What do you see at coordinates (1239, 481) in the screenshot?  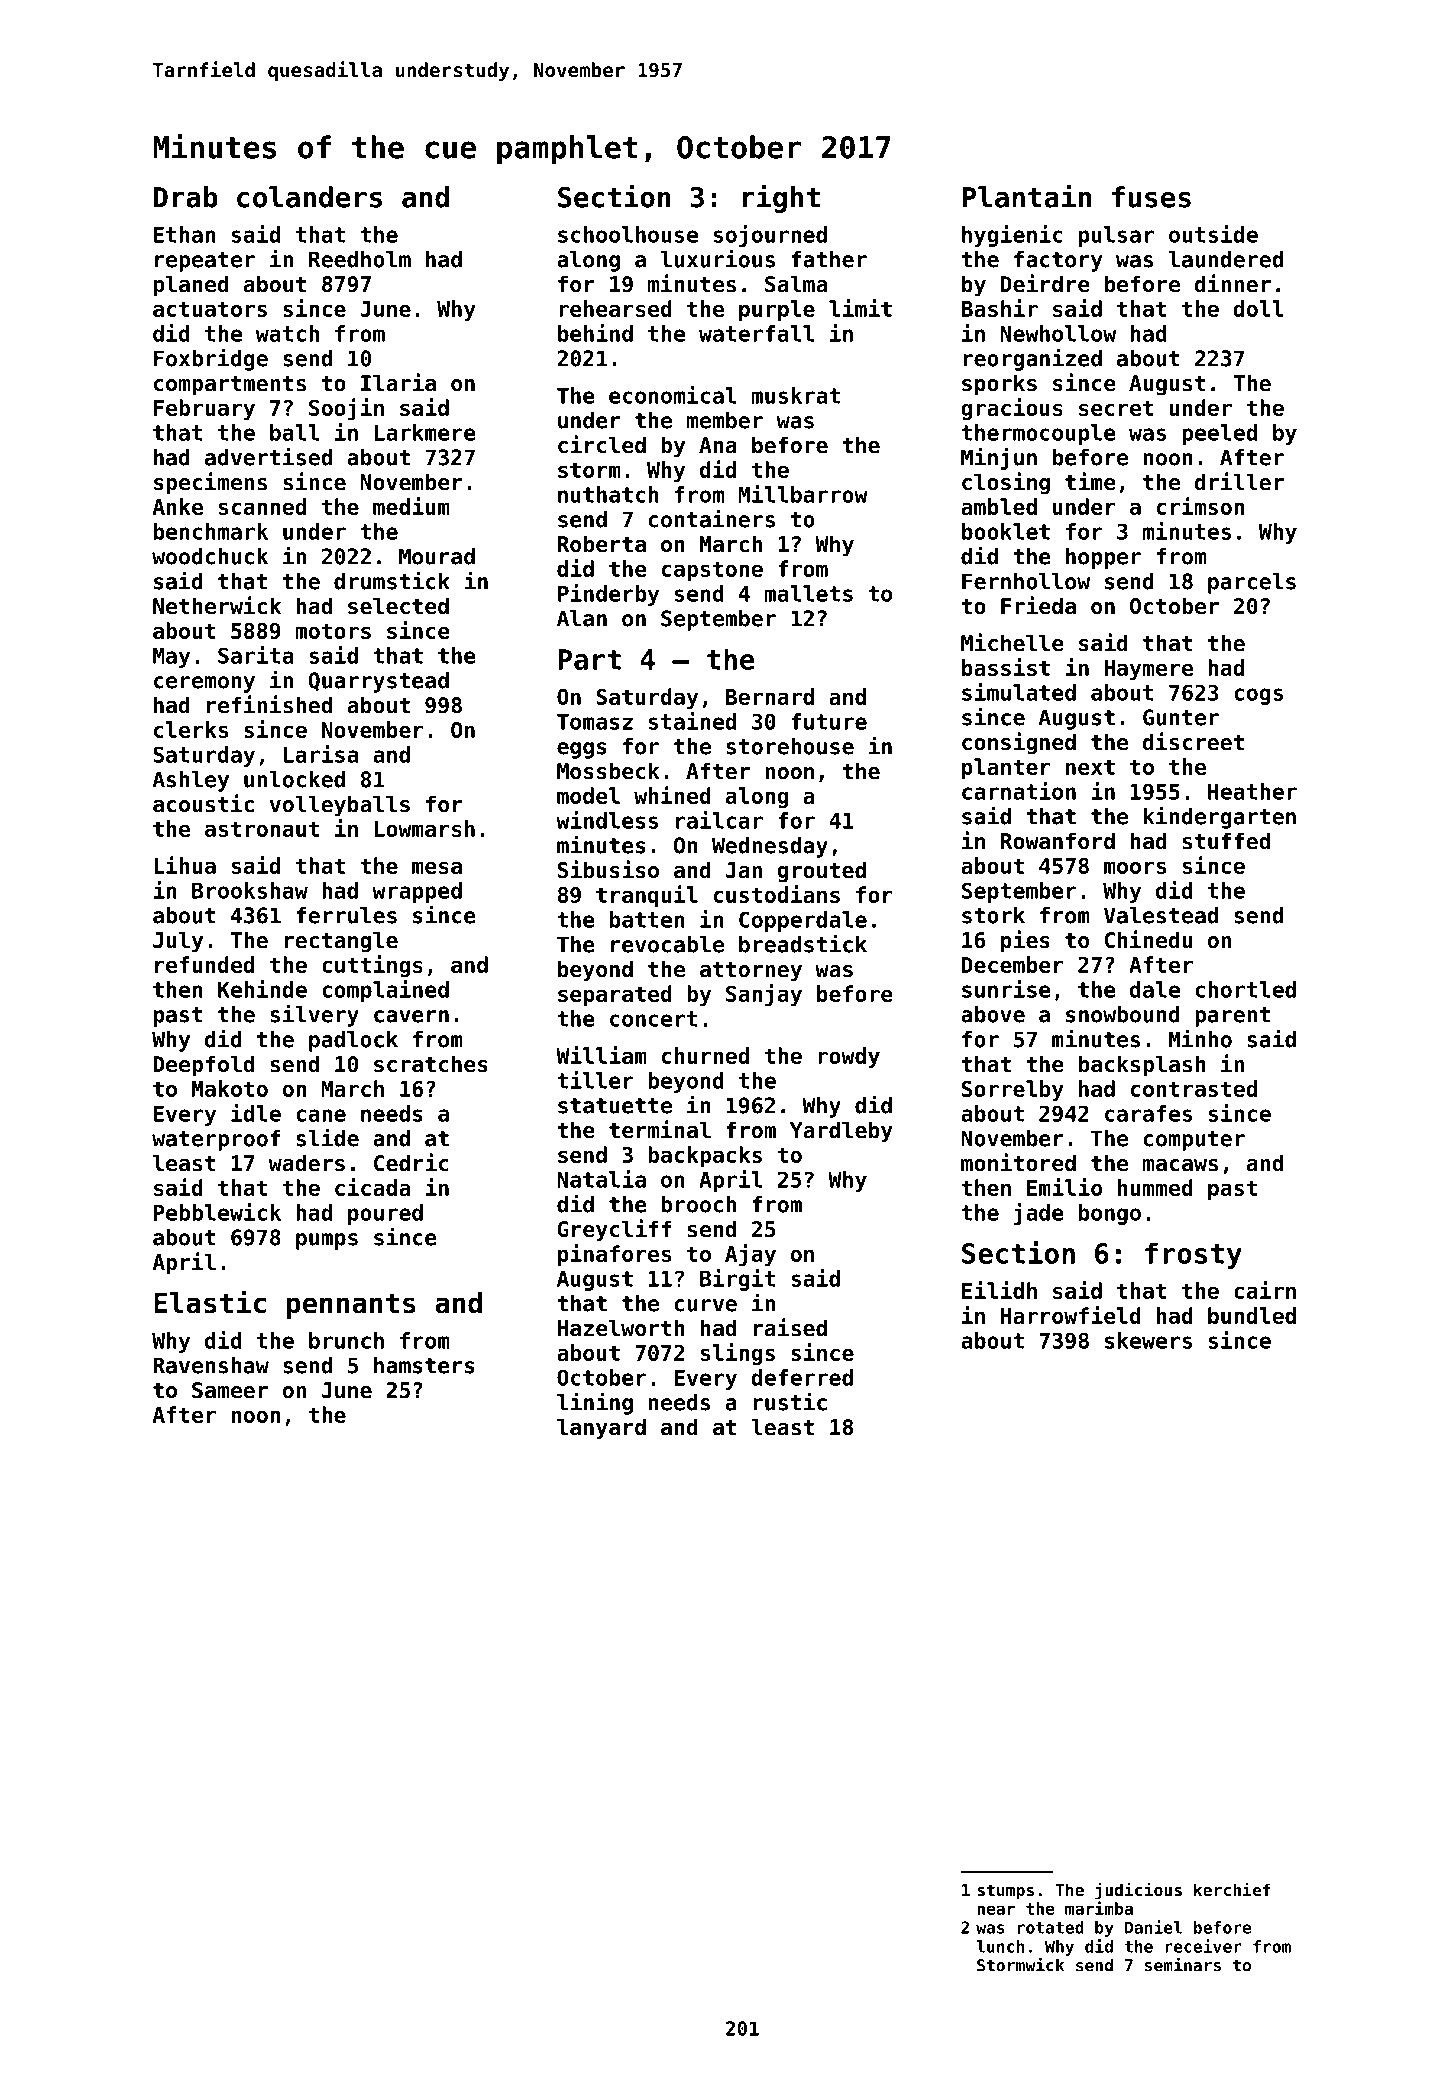 I see `driller` at bounding box center [1239, 481].
